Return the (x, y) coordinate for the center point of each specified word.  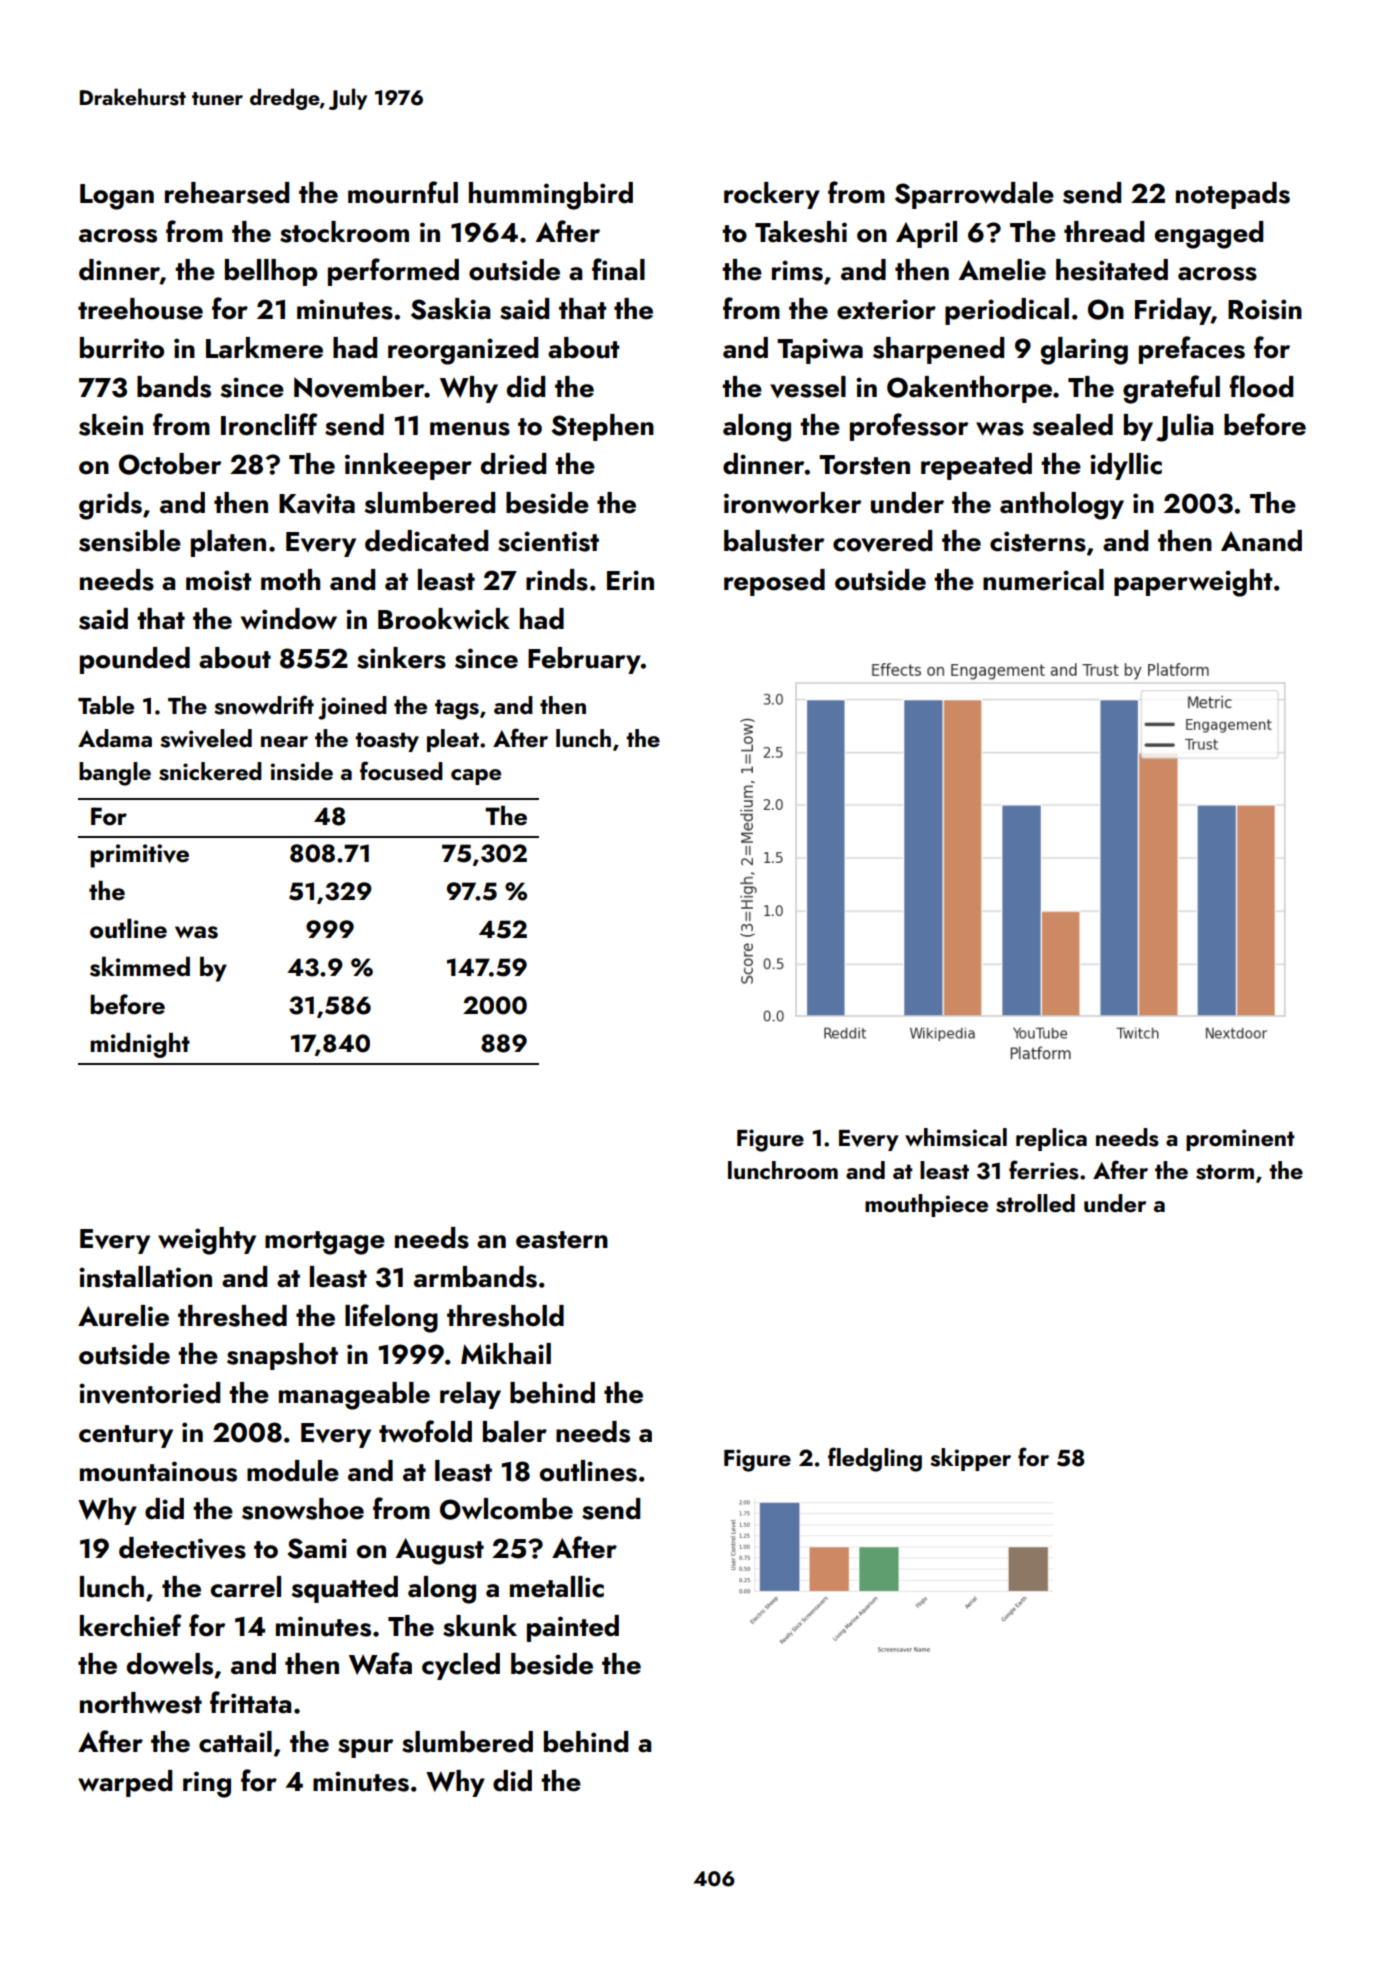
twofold (425, 1431)
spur (366, 1748)
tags (457, 709)
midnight (140, 1045)
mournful (403, 192)
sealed (1073, 425)
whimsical (956, 1137)
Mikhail (506, 1354)
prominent (1240, 1140)
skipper (970, 1459)
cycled (461, 1666)
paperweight (1193, 583)
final (618, 269)
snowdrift (264, 705)
